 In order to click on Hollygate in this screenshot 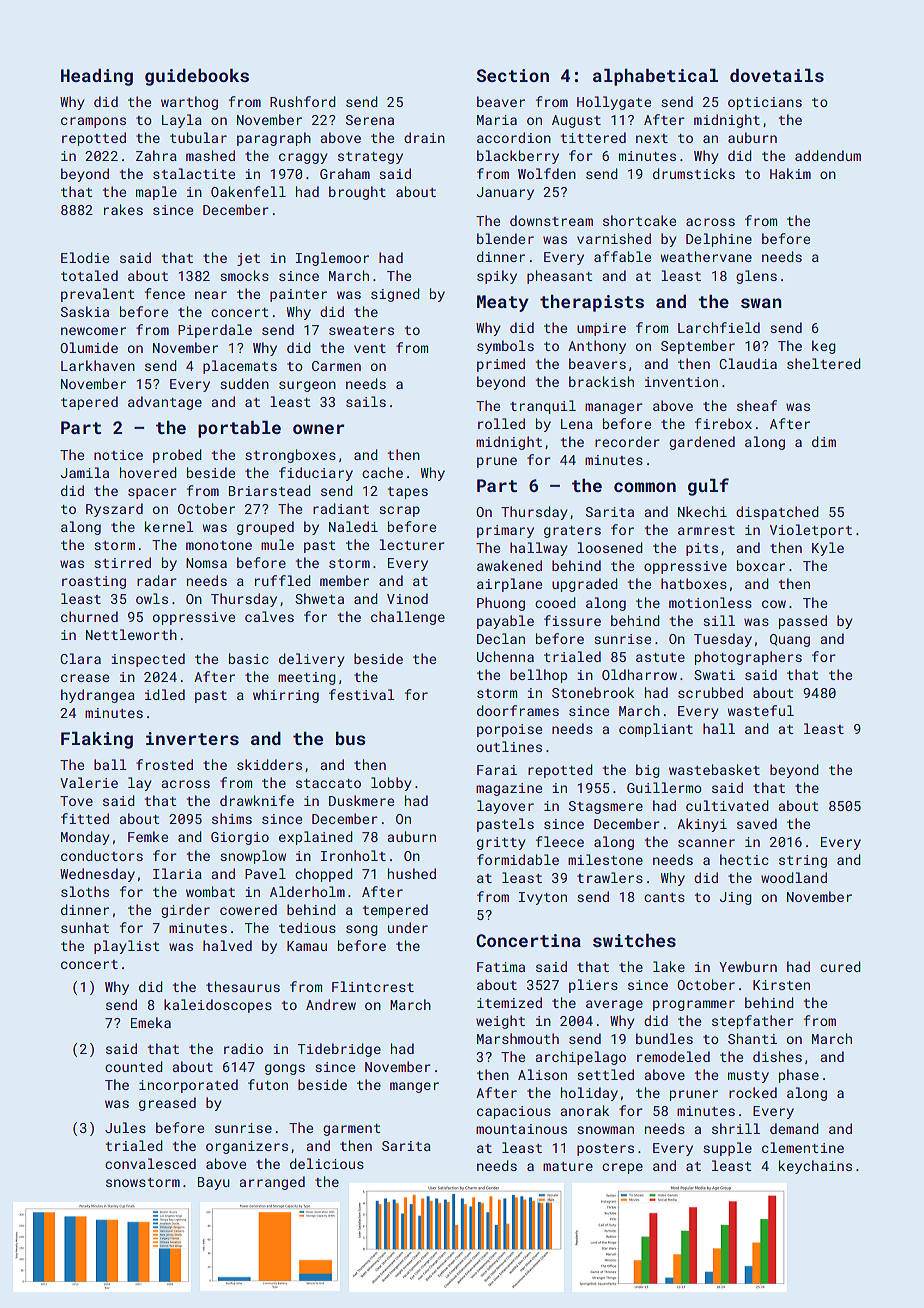, I will do `click(614, 103)`.
